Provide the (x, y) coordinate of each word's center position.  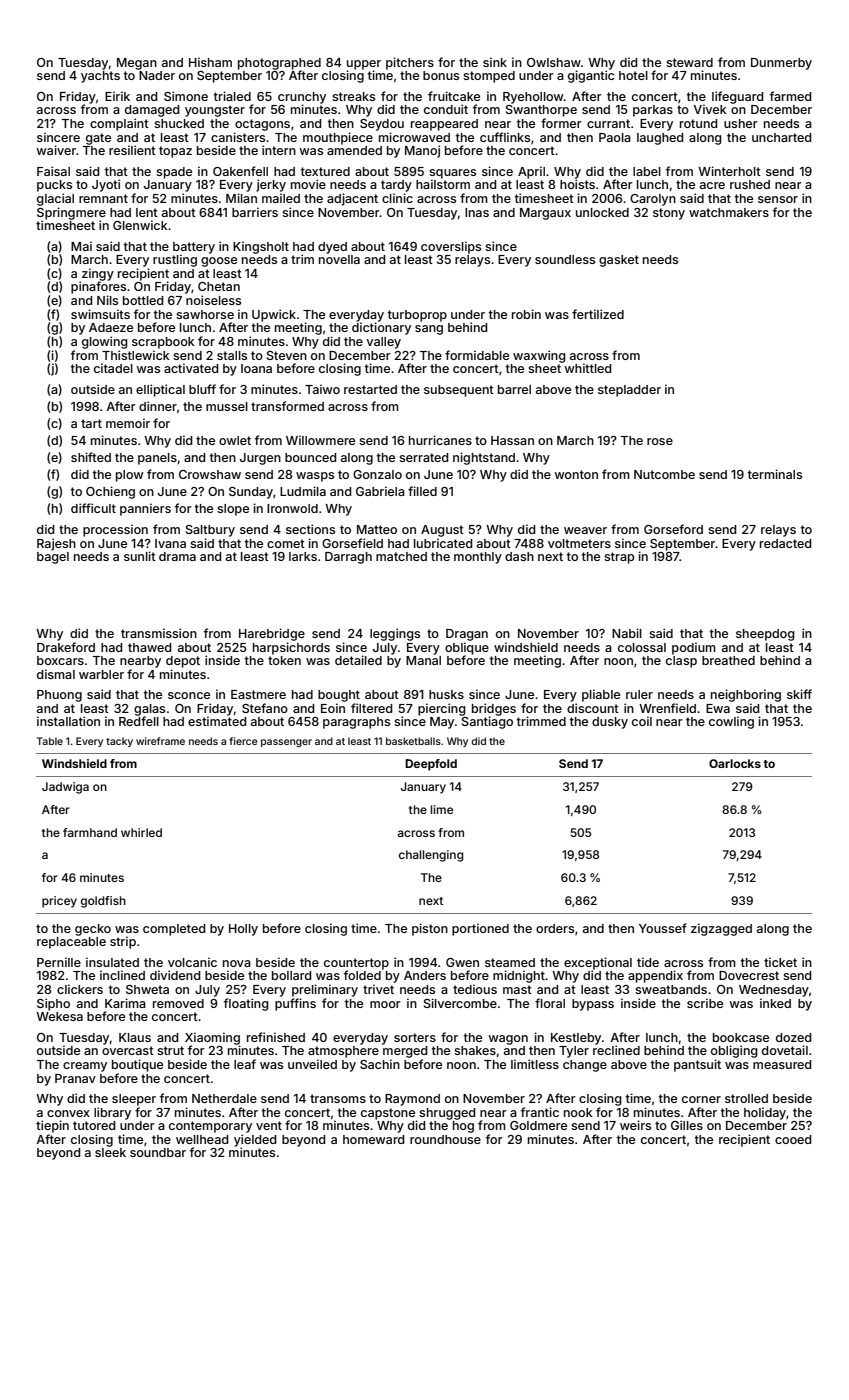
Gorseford (673, 529)
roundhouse (445, 1139)
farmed (790, 96)
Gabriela (380, 491)
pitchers (410, 63)
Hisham (210, 62)
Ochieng (110, 492)
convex (68, 1113)
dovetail (785, 1050)
